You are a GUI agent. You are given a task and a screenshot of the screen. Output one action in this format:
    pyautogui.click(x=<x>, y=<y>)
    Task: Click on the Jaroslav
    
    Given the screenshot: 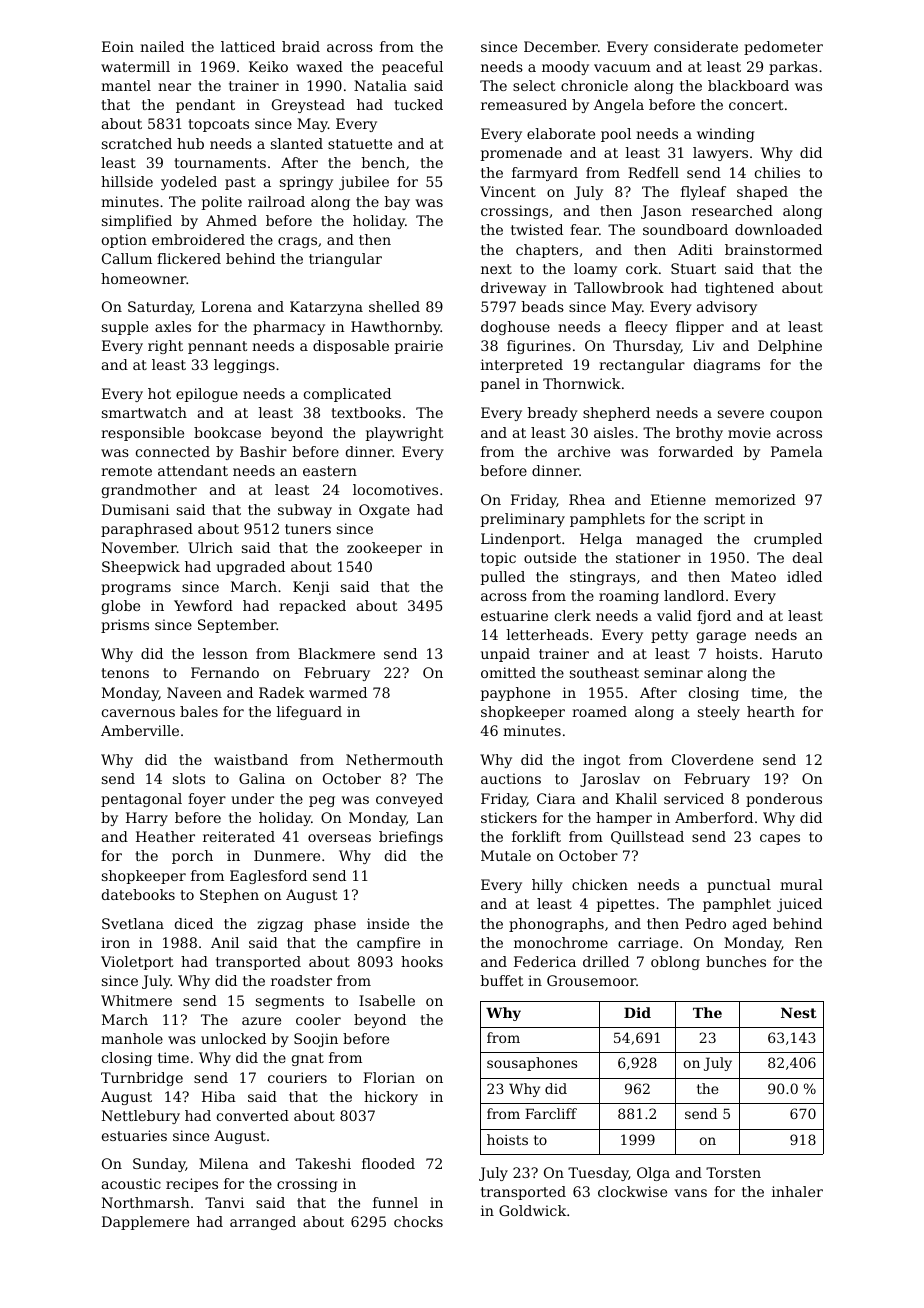 What is the action you would take?
    pyautogui.click(x=610, y=780)
